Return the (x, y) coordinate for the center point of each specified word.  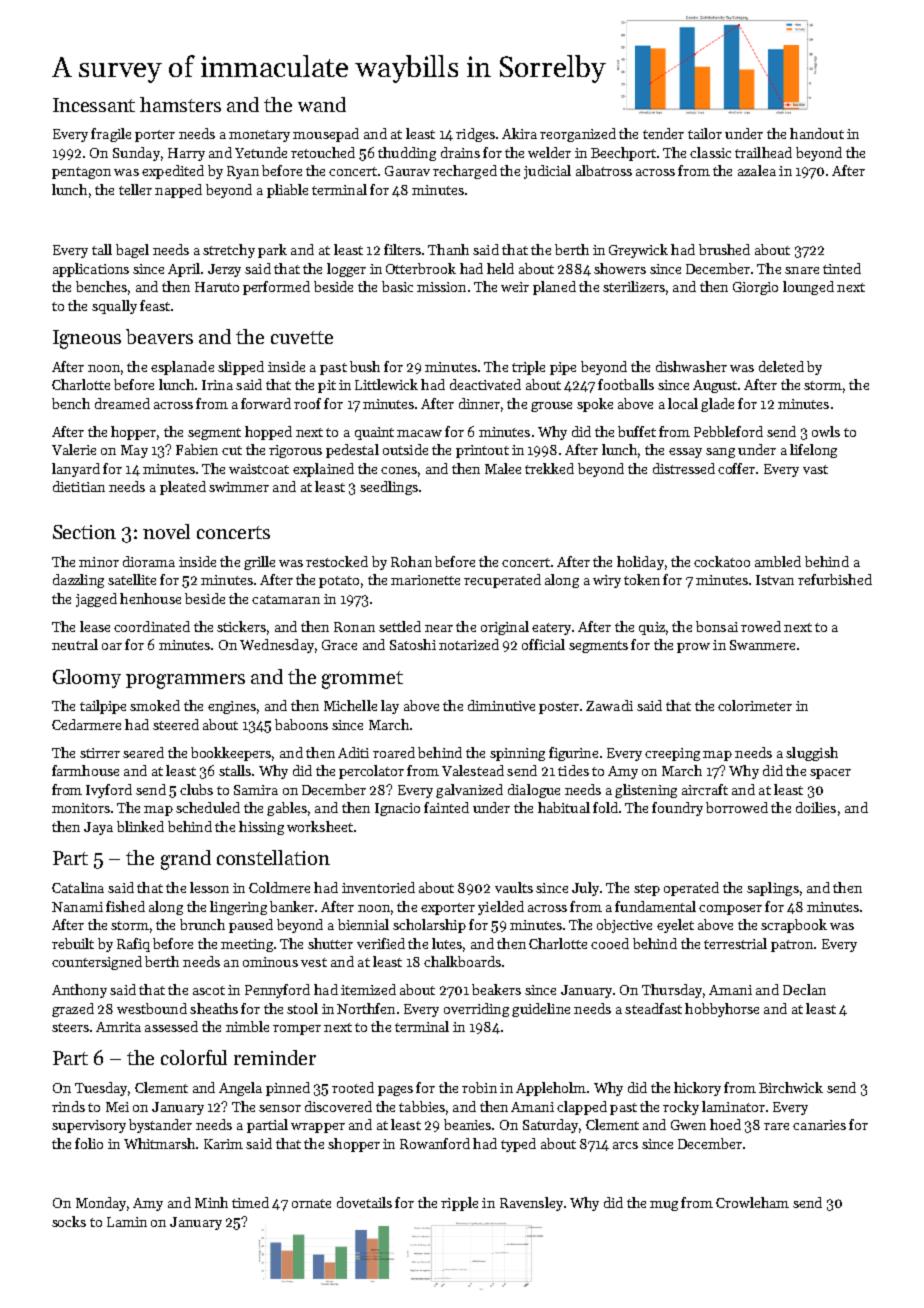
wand (322, 104)
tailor (705, 133)
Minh (211, 1202)
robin (479, 1087)
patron (792, 946)
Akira (519, 133)
